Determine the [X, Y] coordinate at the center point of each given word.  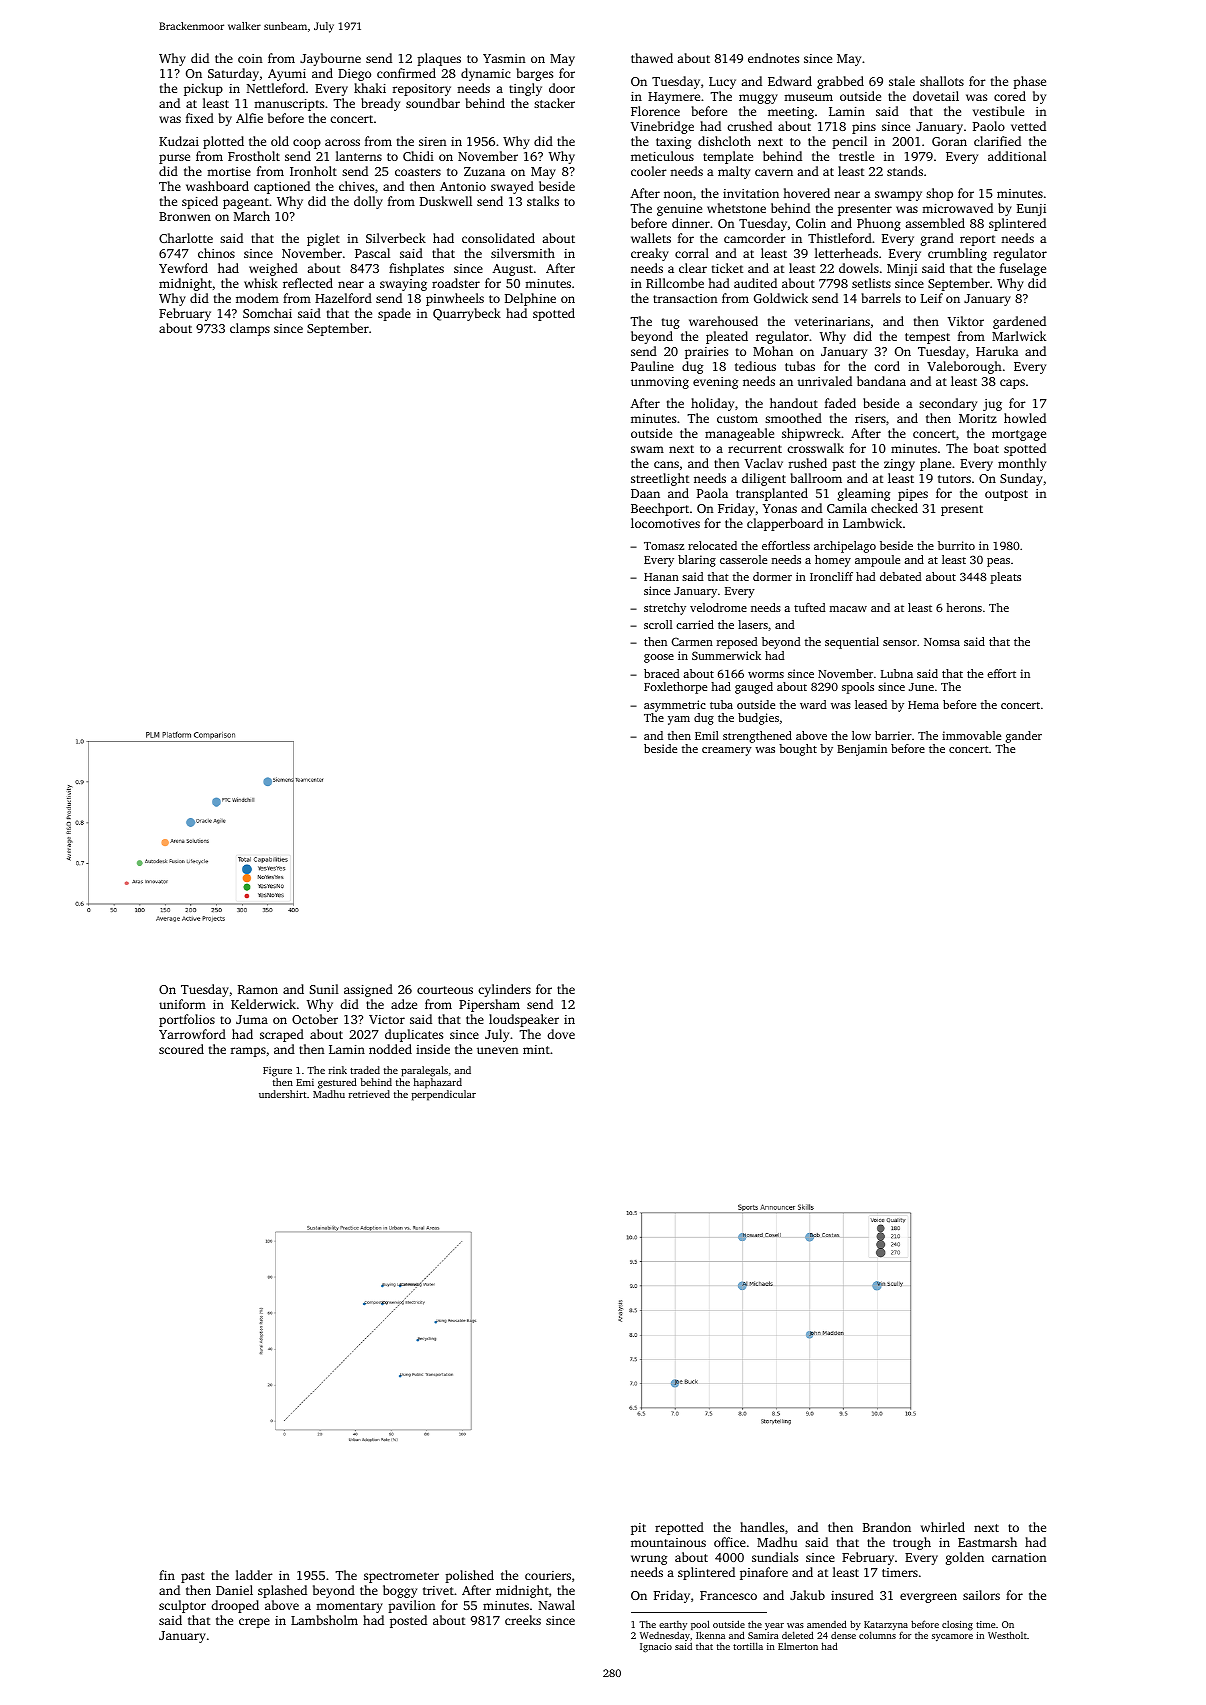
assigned [368, 990]
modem [257, 298]
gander [1024, 737]
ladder [254, 1575]
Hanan [661, 577]
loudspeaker [524, 1020]
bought [798, 750]
